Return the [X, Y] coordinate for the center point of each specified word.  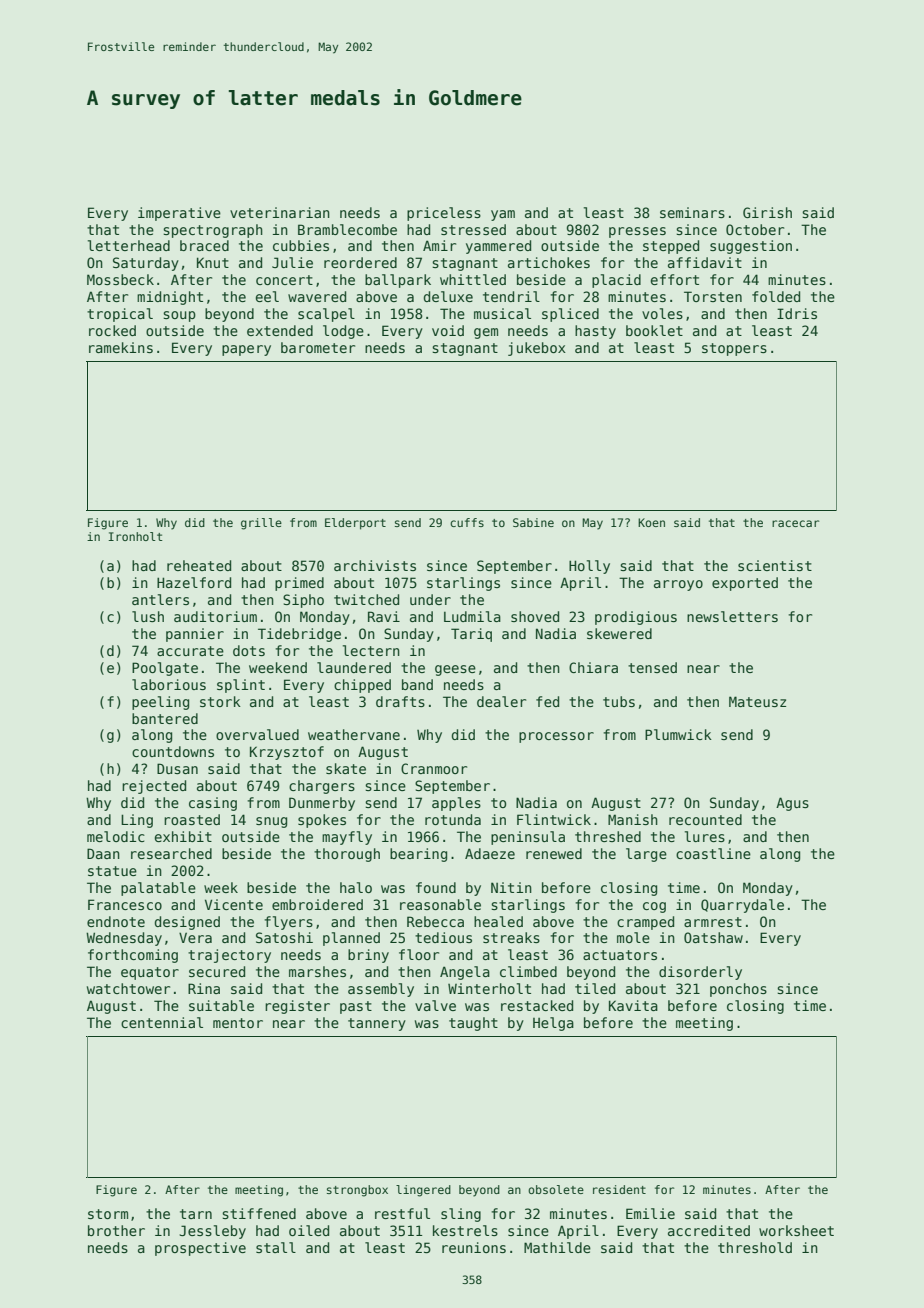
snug [271, 822]
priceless [444, 214]
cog [654, 907]
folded [776, 296]
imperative [179, 214]
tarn [196, 1214]
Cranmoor [434, 768]
